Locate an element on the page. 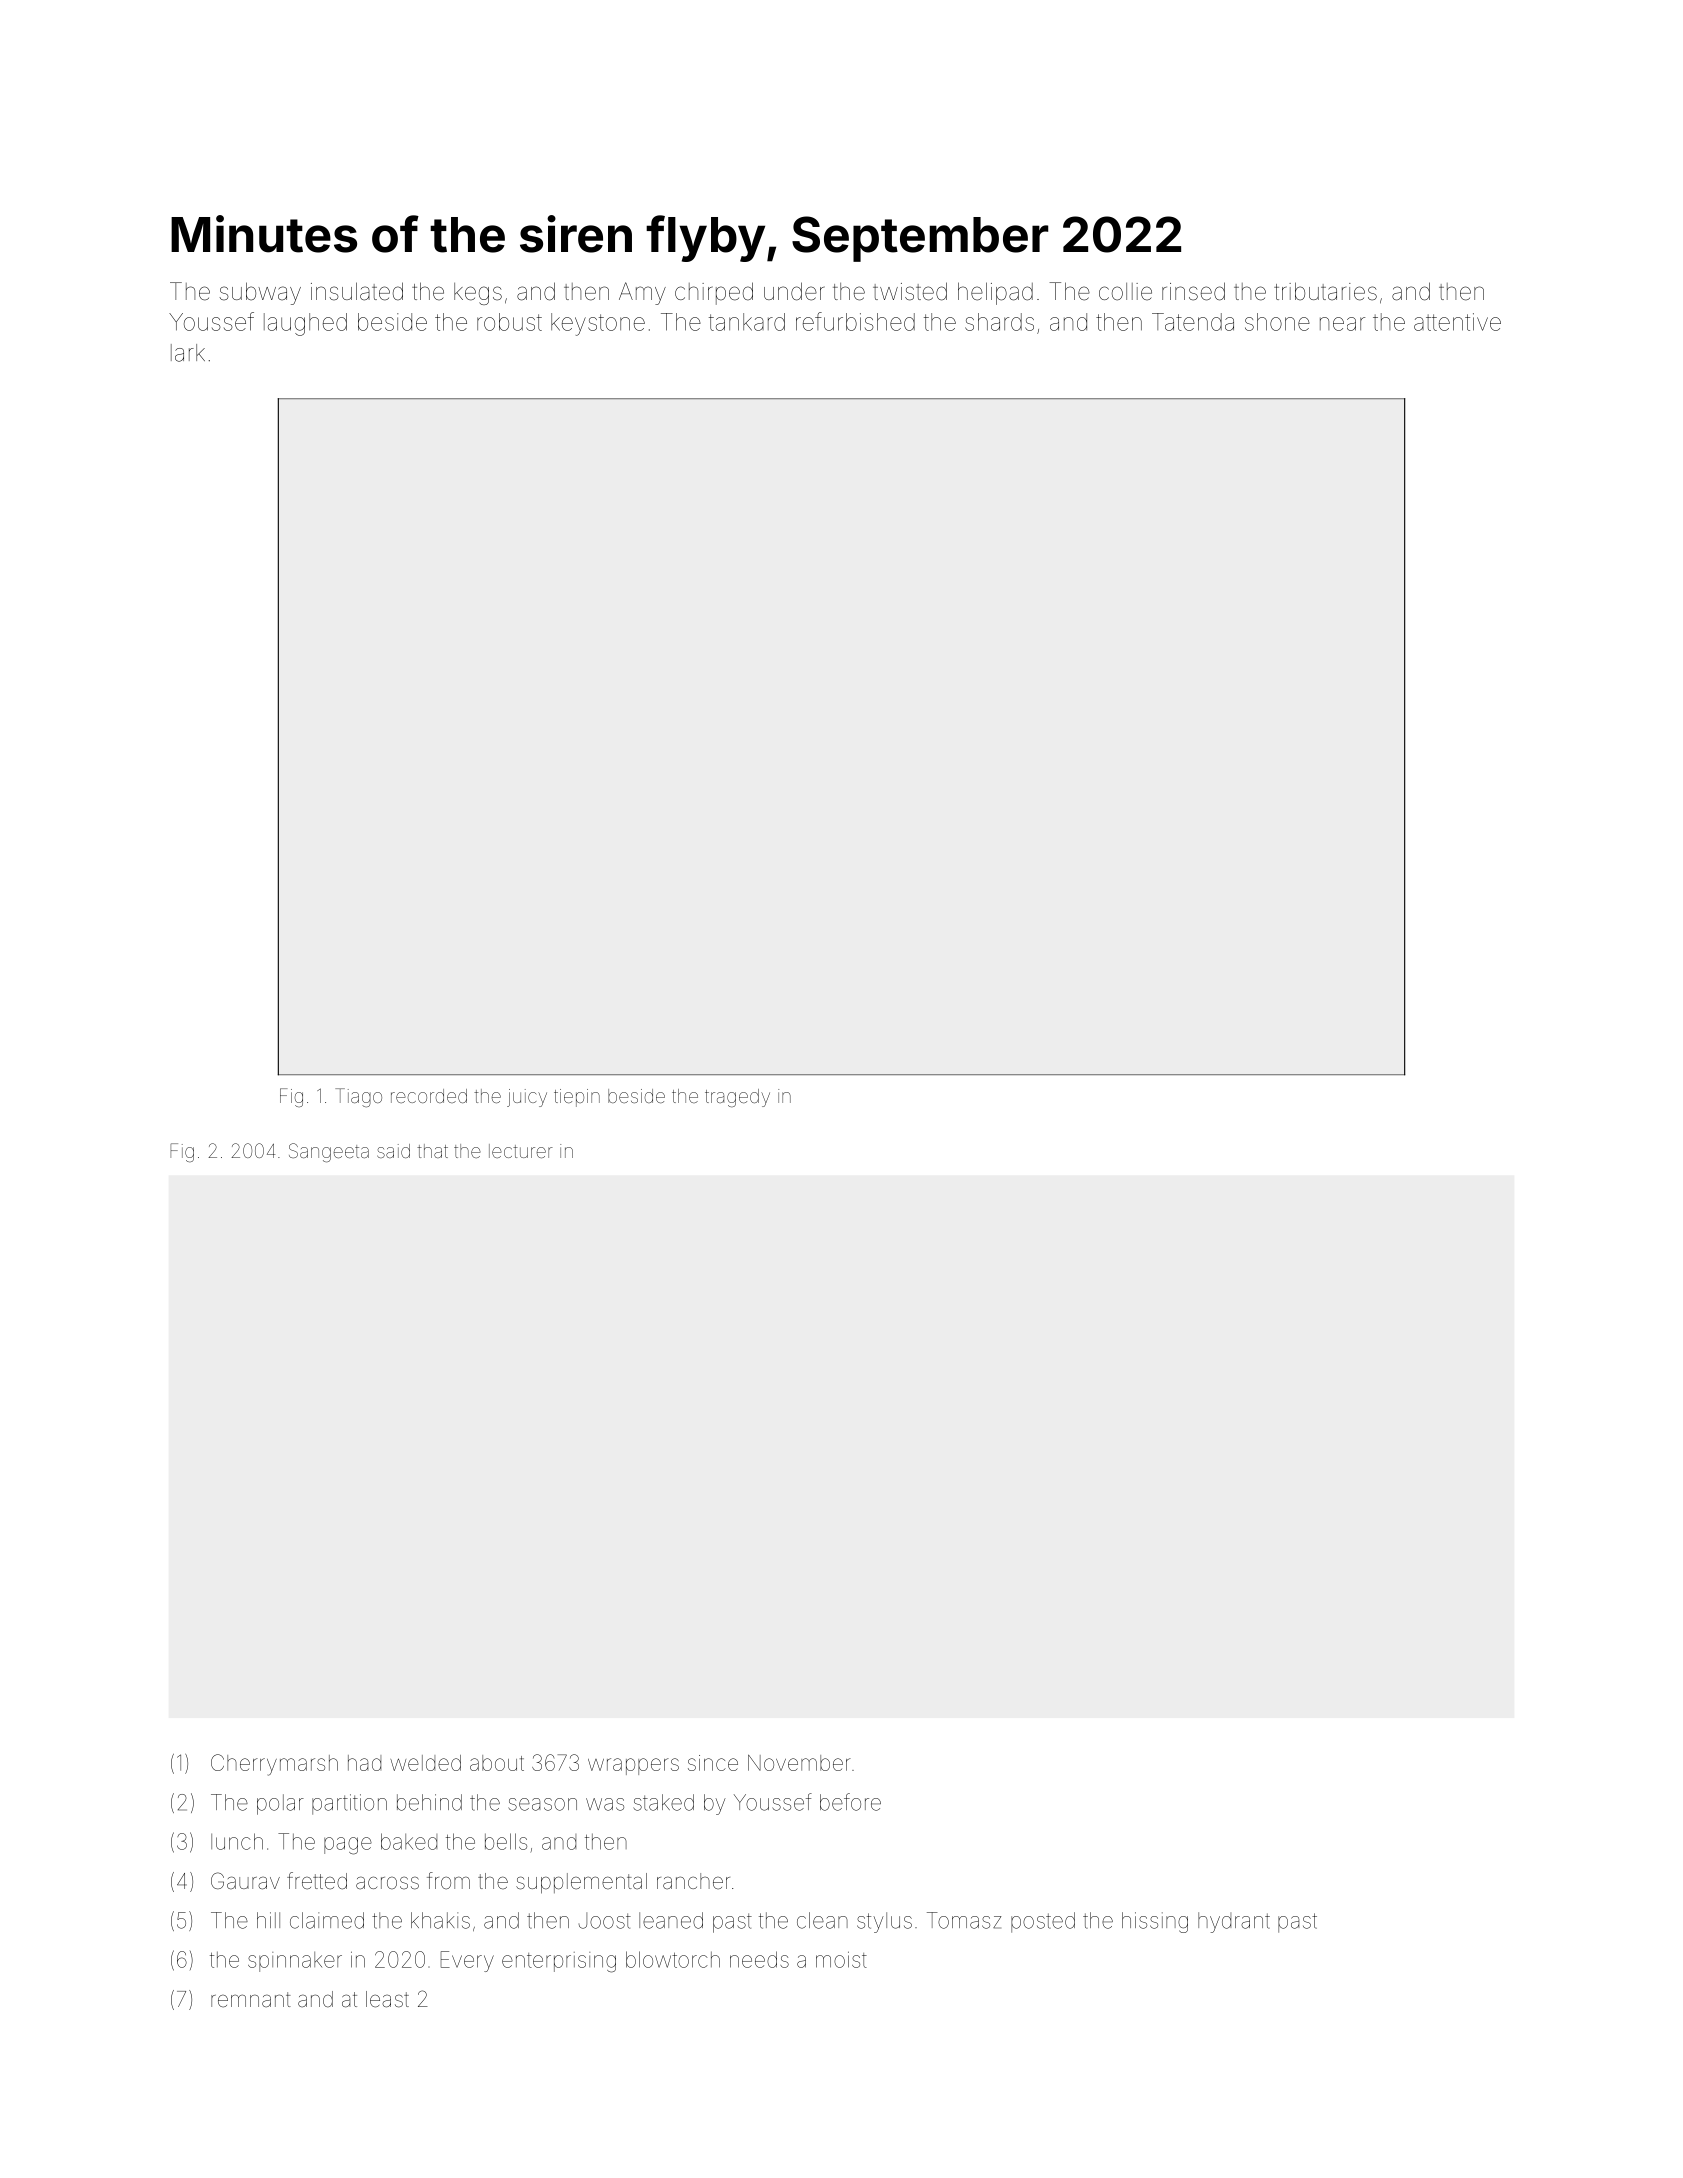  attentive is located at coordinates (1457, 322).
